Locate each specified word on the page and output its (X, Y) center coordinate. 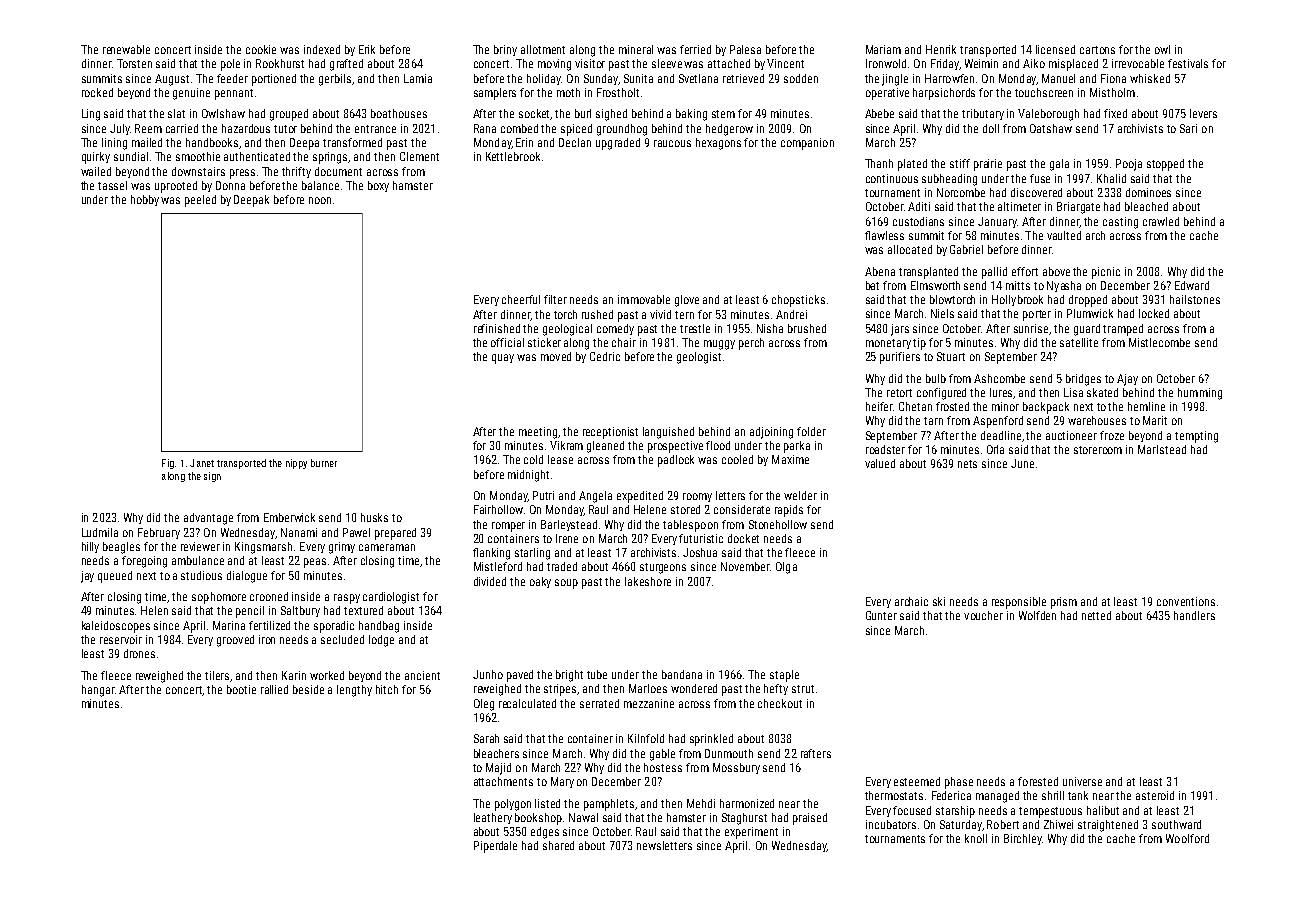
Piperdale (495, 847)
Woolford (1187, 838)
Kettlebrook (513, 156)
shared (558, 845)
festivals (1188, 63)
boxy (378, 186)
